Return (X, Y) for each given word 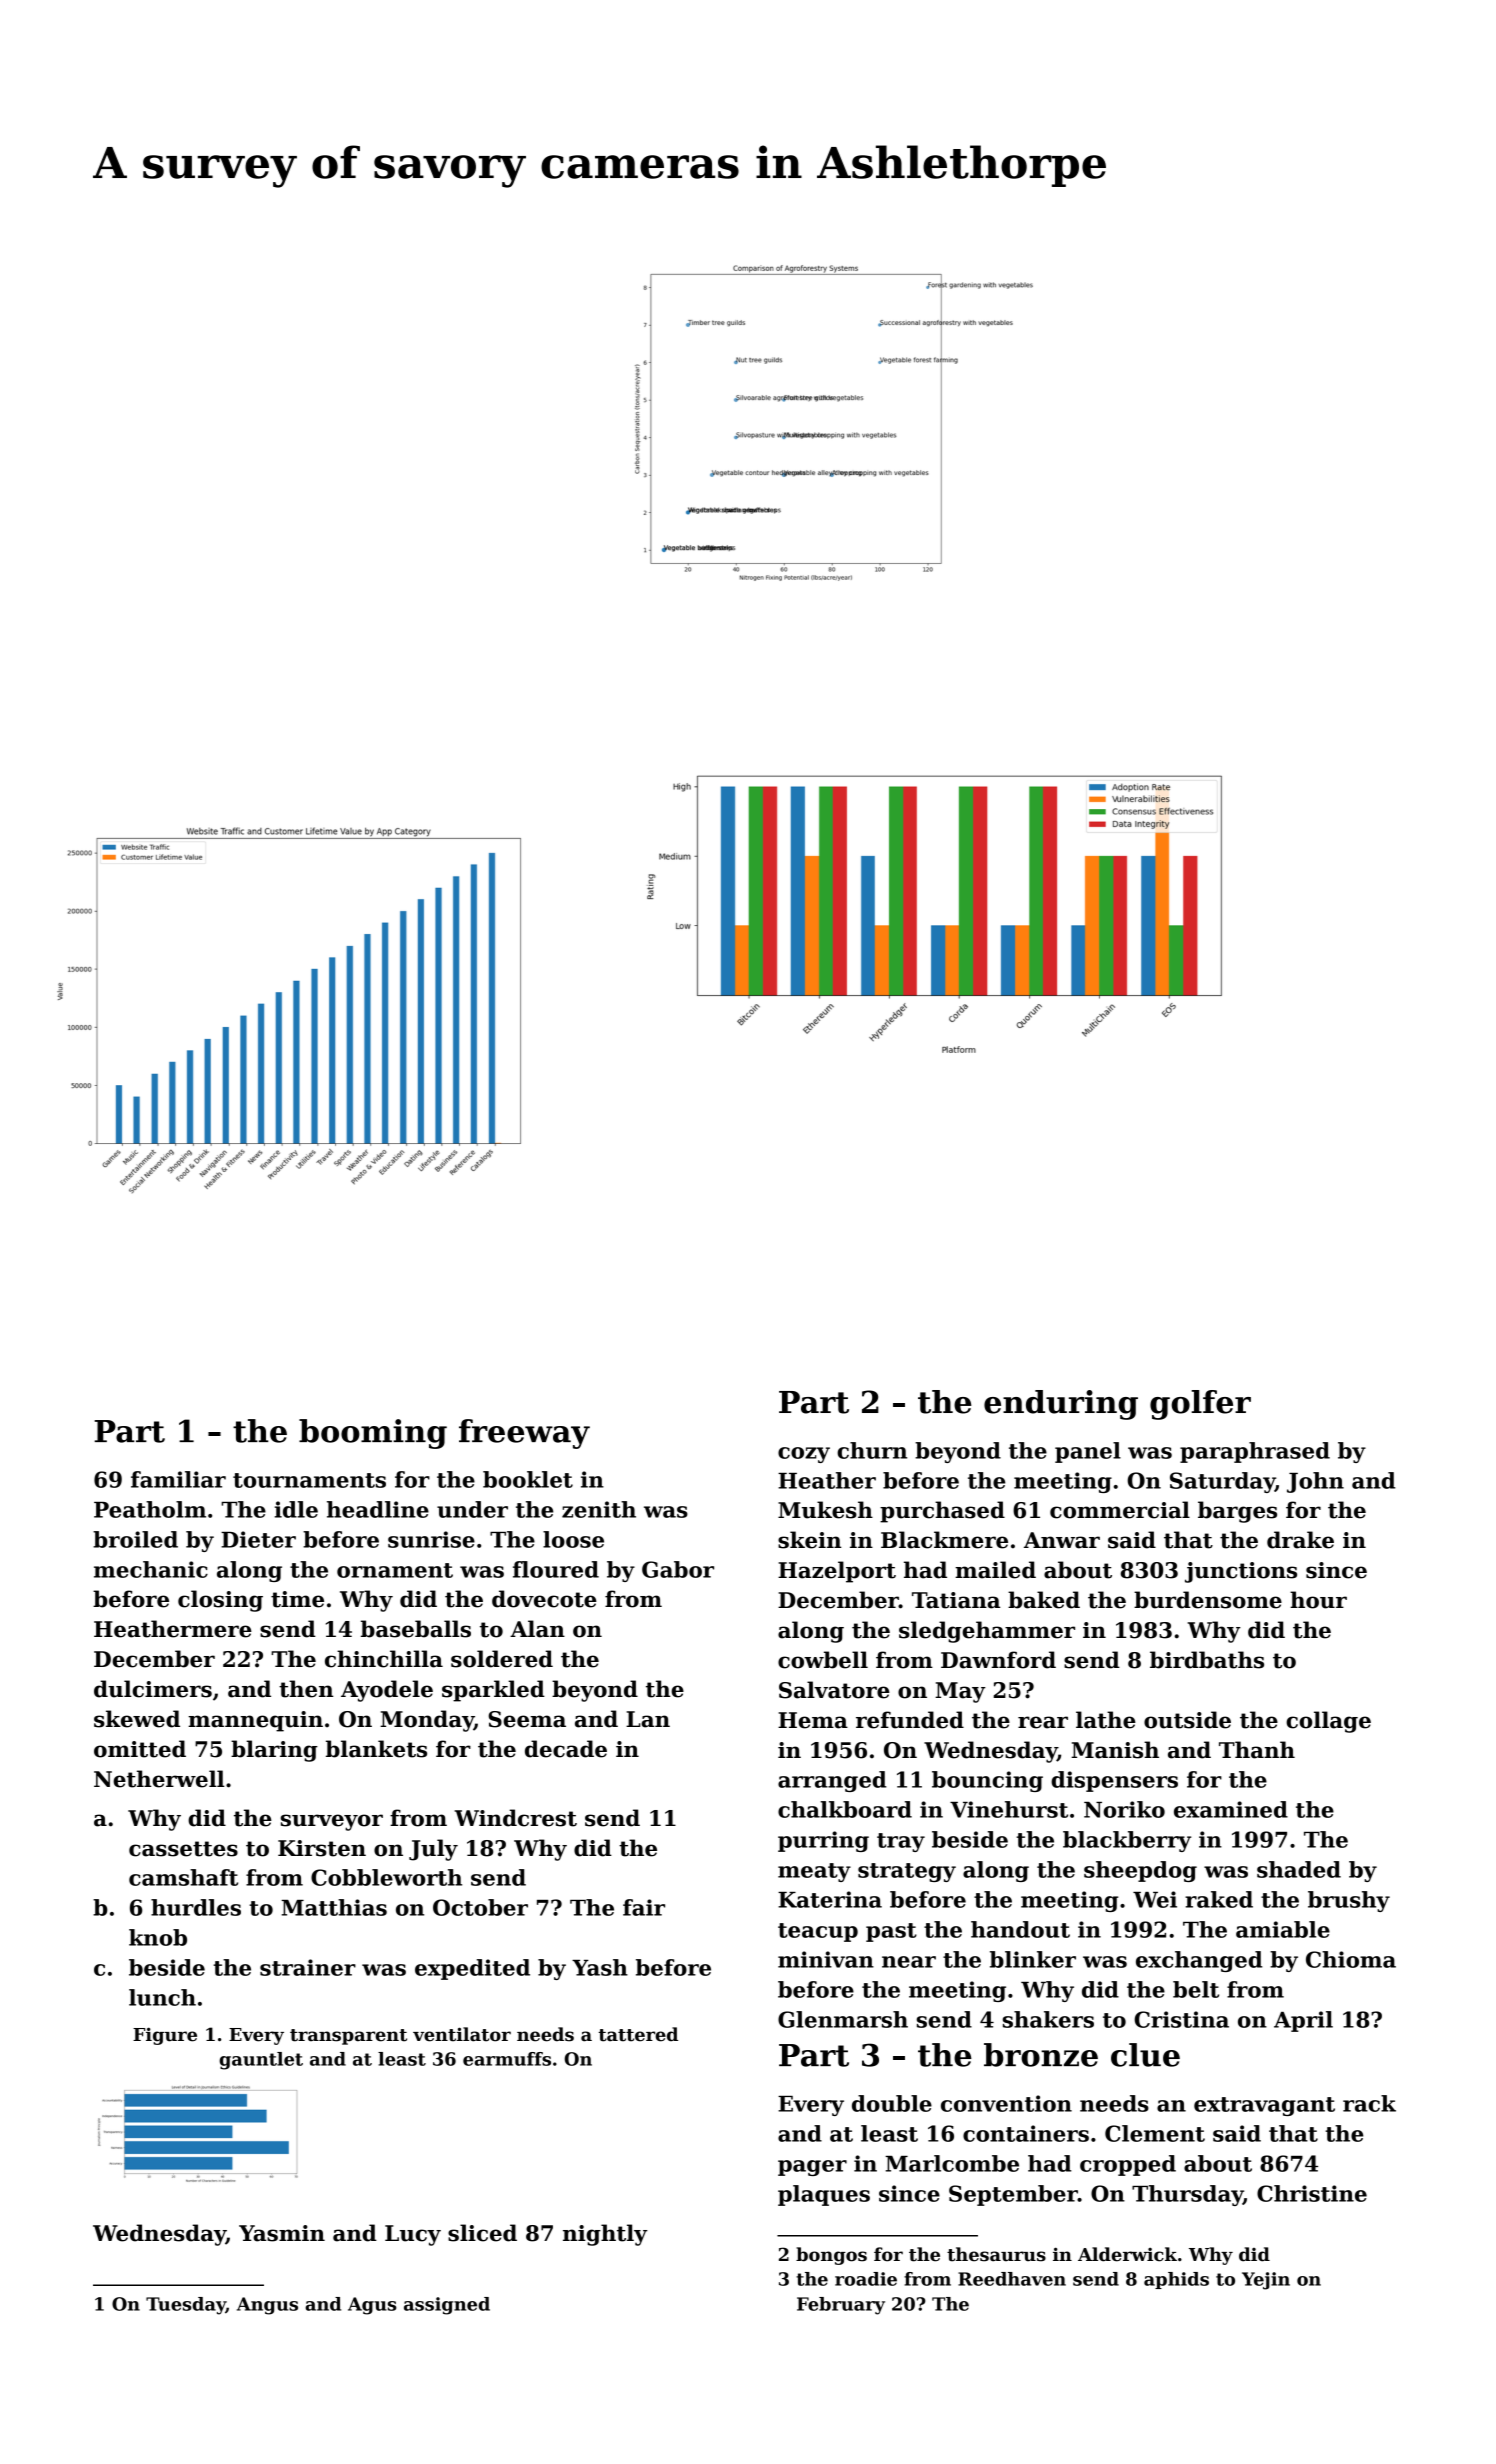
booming (373, 1434)
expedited (472, 1969)
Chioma (1351, 1959)
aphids (1176, 2280)
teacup (818, 1932)
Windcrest (515, 1818)
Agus (372, 2306)
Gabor (678, 1569)
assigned (447, 2306)
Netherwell (159, 1779)
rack (1369, 2103)
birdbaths (1207, 1660)
